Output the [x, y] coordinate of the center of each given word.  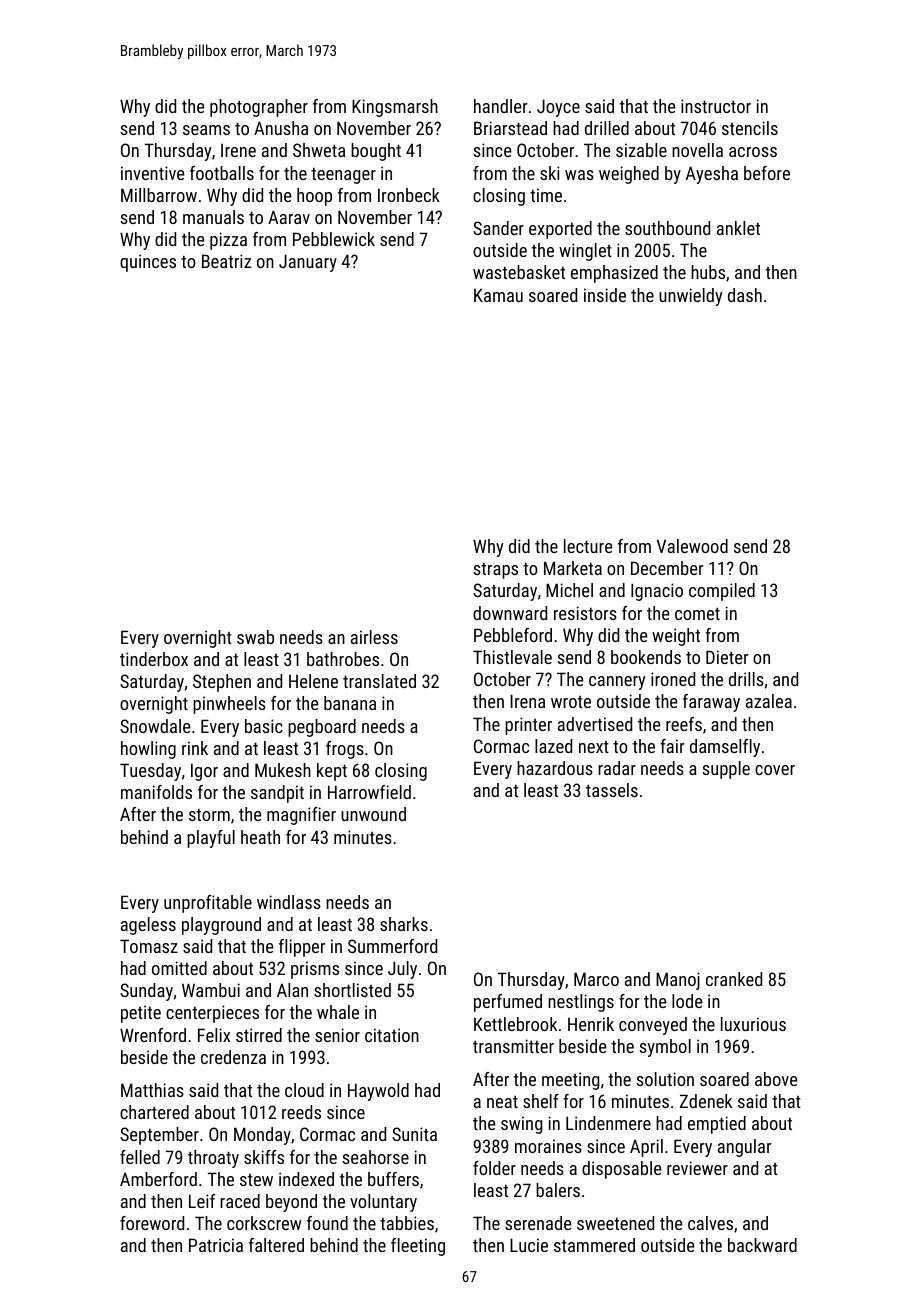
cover [775, 770]
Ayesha [712, 175]
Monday [262, 1136]
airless [374, 637]
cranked [734, 979]
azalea [769, 701]
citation [392, 1035]
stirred [259, 1035]
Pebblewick [334, 239]
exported [560, 230]
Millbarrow [159, 195]
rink [195, 748]
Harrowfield [369, 792]
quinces [148, 263]
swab [255, 637]
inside [605, 295]
